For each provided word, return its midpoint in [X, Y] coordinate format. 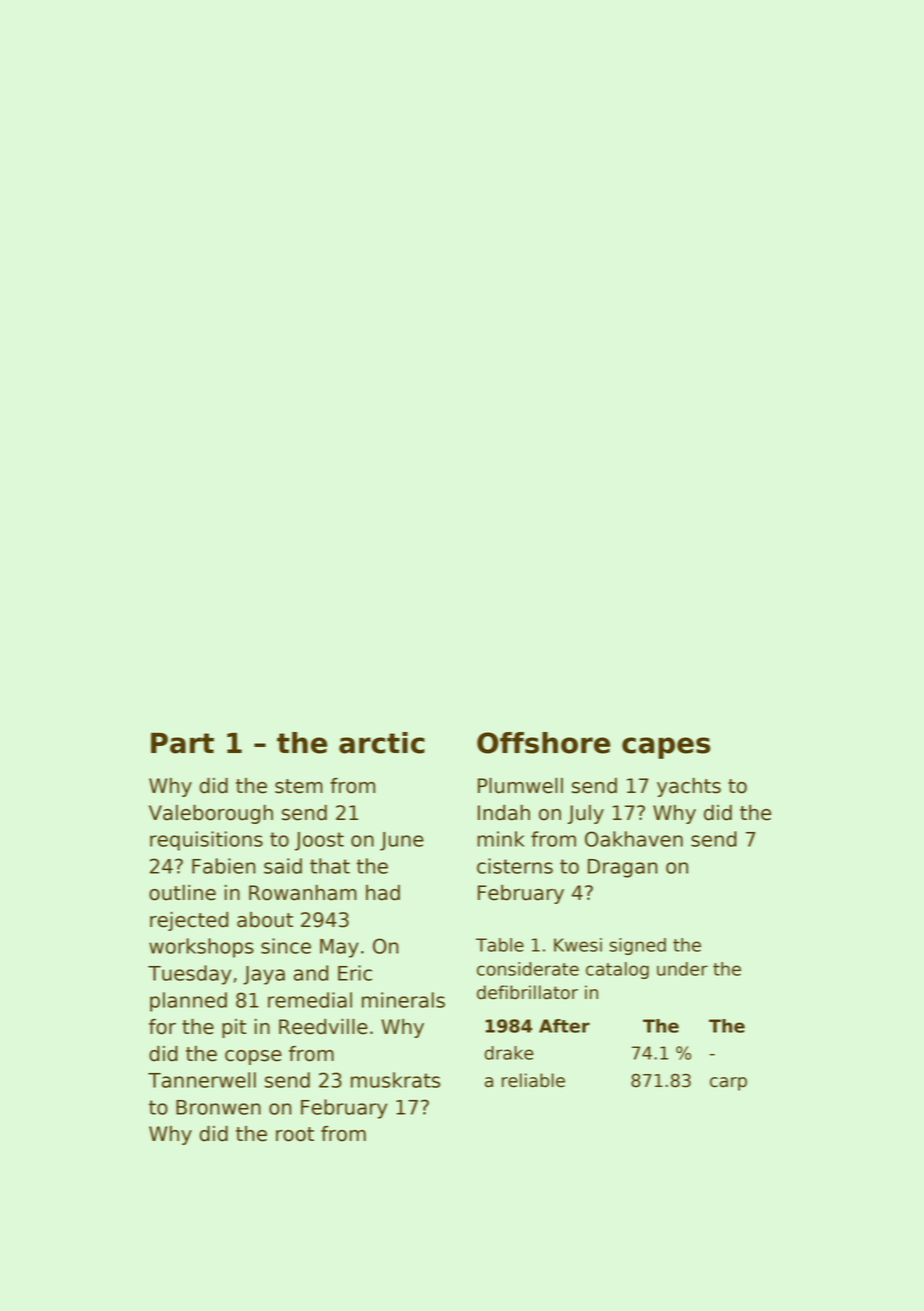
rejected [189, 921]
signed [637, 946]
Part [182, 743]
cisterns [515, 866]
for [162, 1027]
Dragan [623, 868]
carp [728, 1084]
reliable [533, 1080]
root [295, 1134]
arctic [382, 743]
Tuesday [189, 975]
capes [666, 748]
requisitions [206, 841]
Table [500, 945]
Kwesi [578, 945]
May [339, 948]
